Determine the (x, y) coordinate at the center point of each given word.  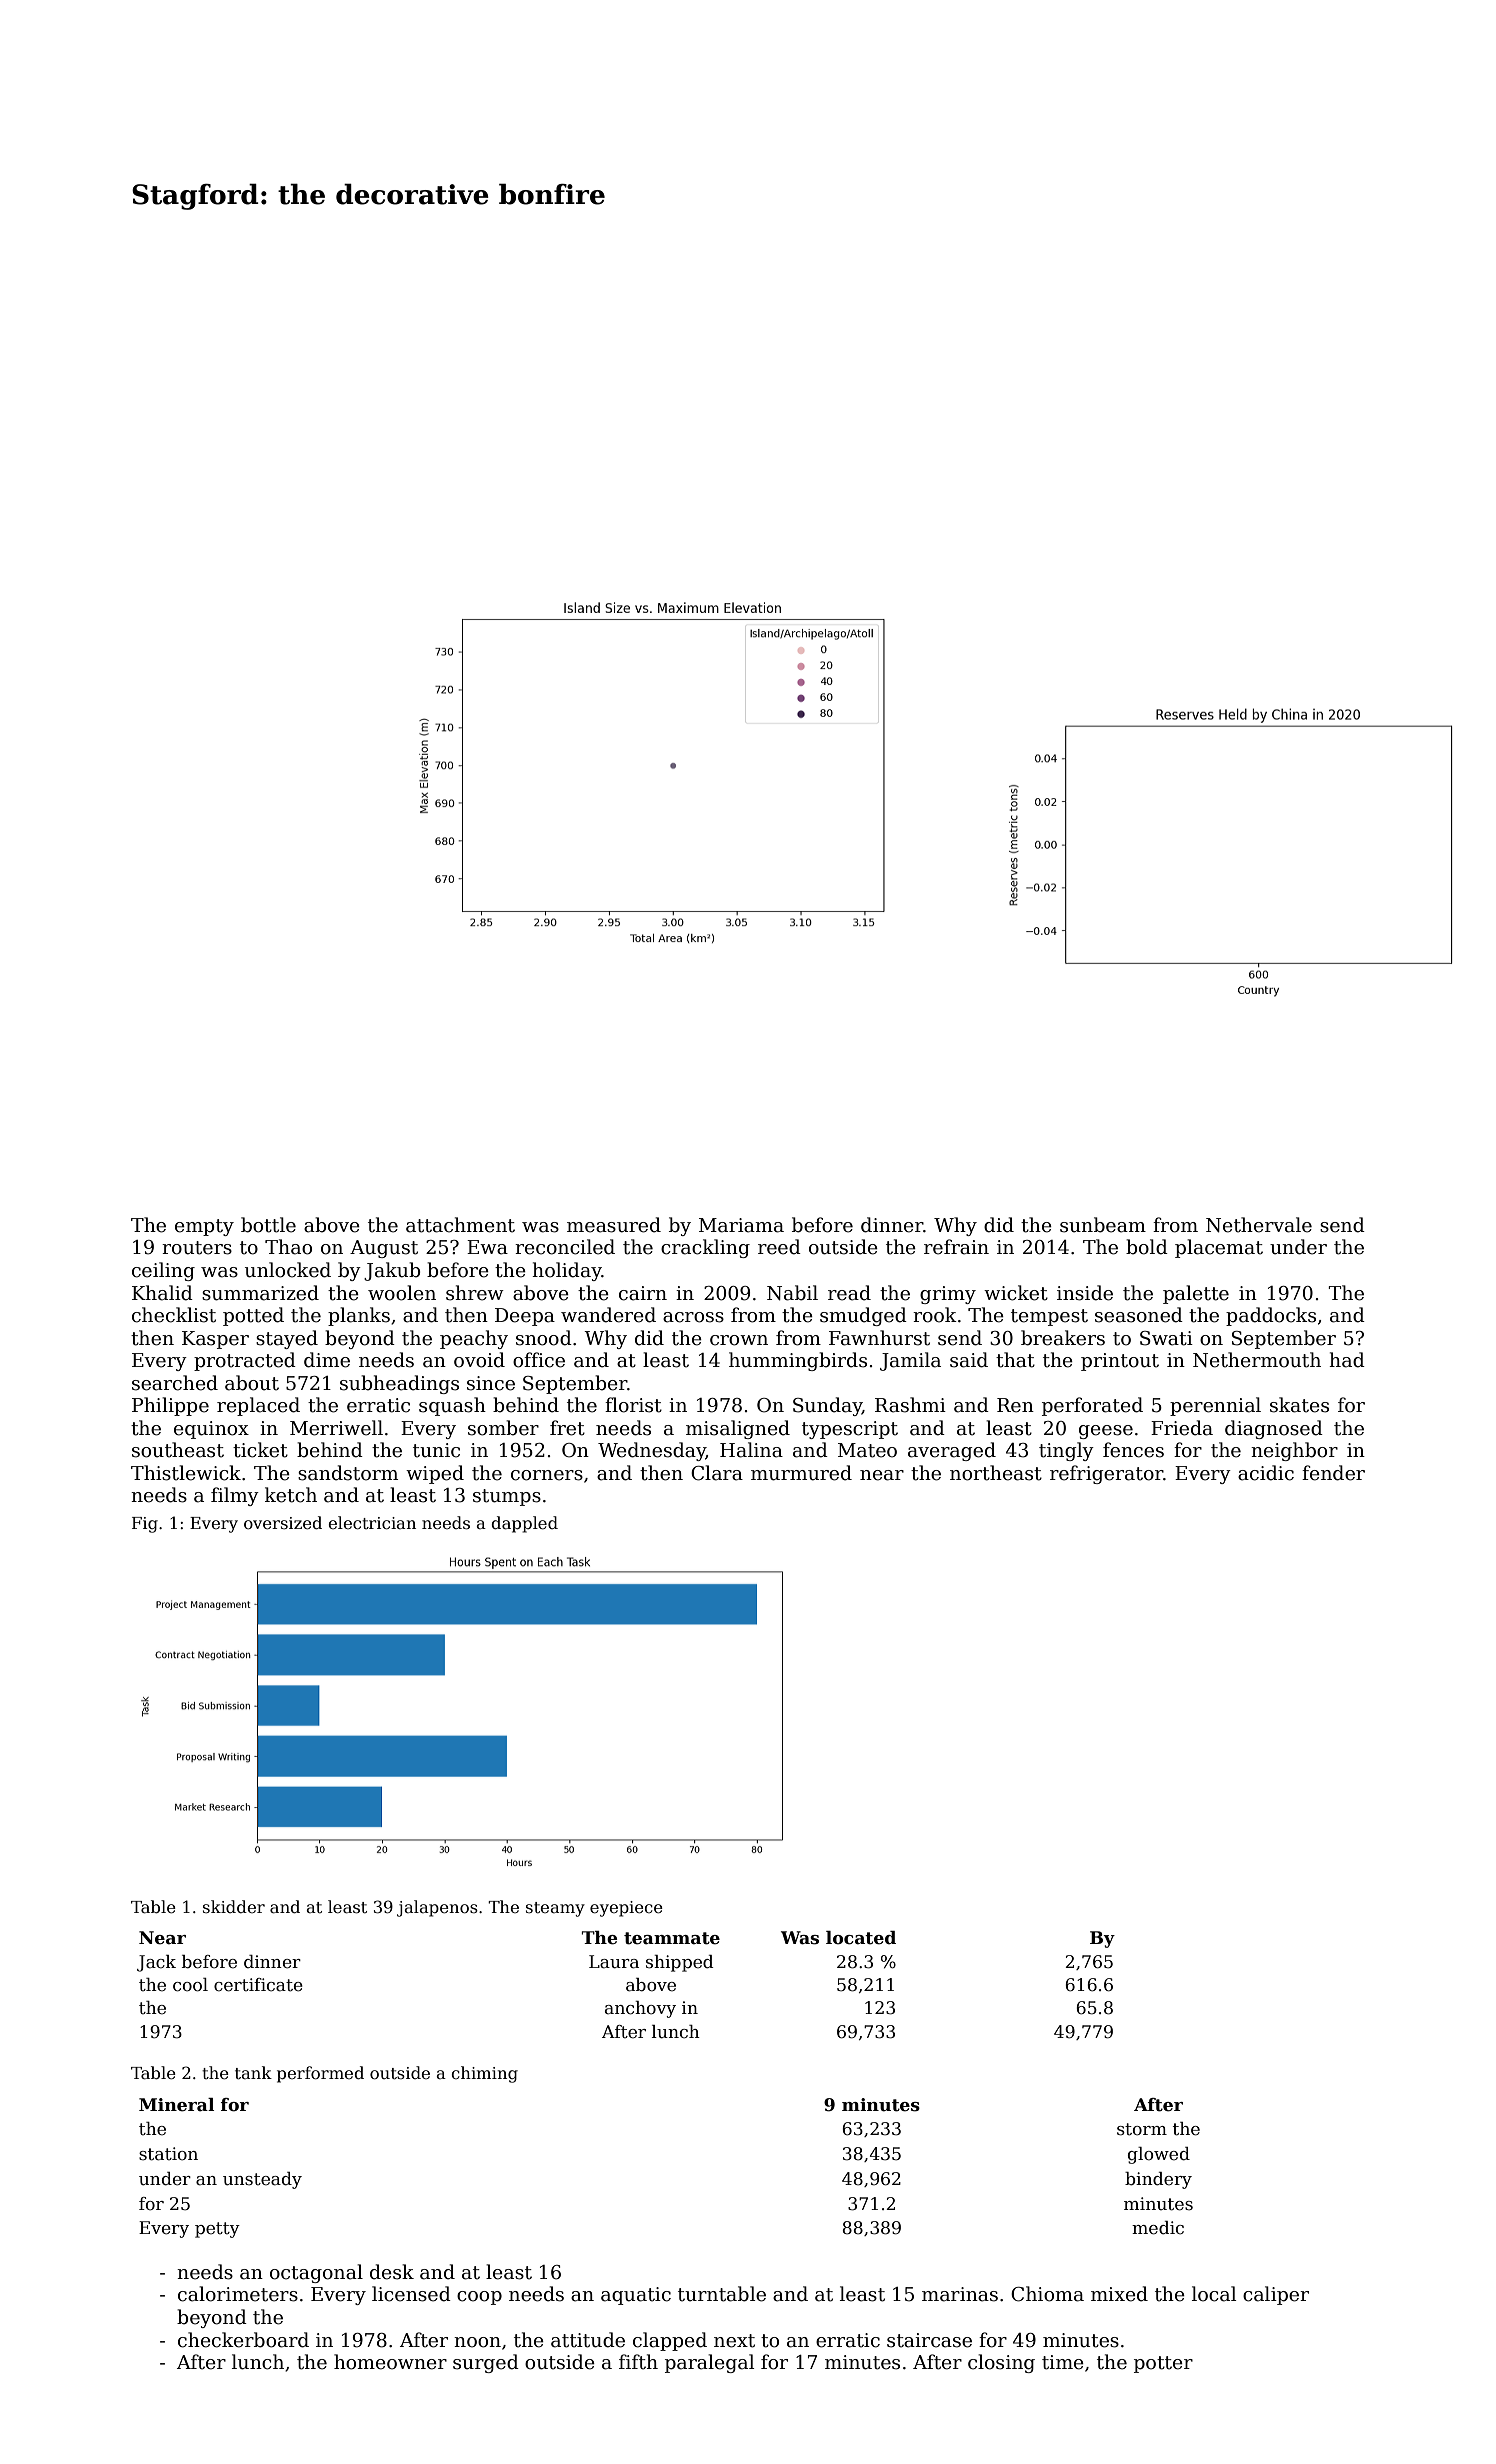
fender (1333, 1473)
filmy (235, 1496)
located (861, 1938)
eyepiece (626, 1909)
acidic (1266, 1473)
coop (479, 2298)
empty (204, 1227)
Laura (614, 1962)
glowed (1159, 2155)
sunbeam (1103, 1225)
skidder (234, 1906)
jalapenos (437, 1908)
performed (320, 2074)
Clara (717, 1473)
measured (614, 1225)
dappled (524, 1524)
